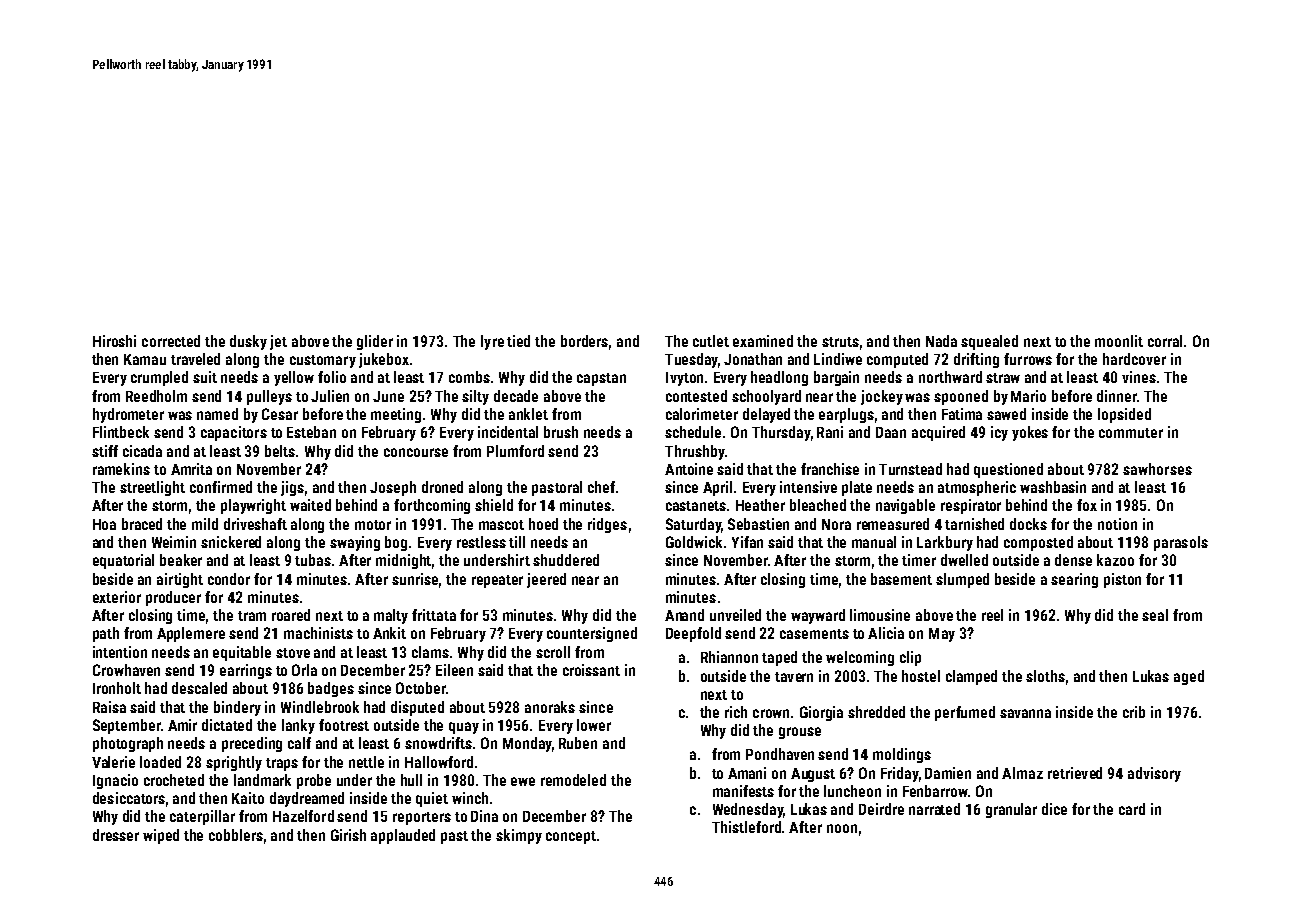 The image size is (1308, 924). Describe the element at coordinates (202, 817) in the image. I see `caterpillar` at that location.
